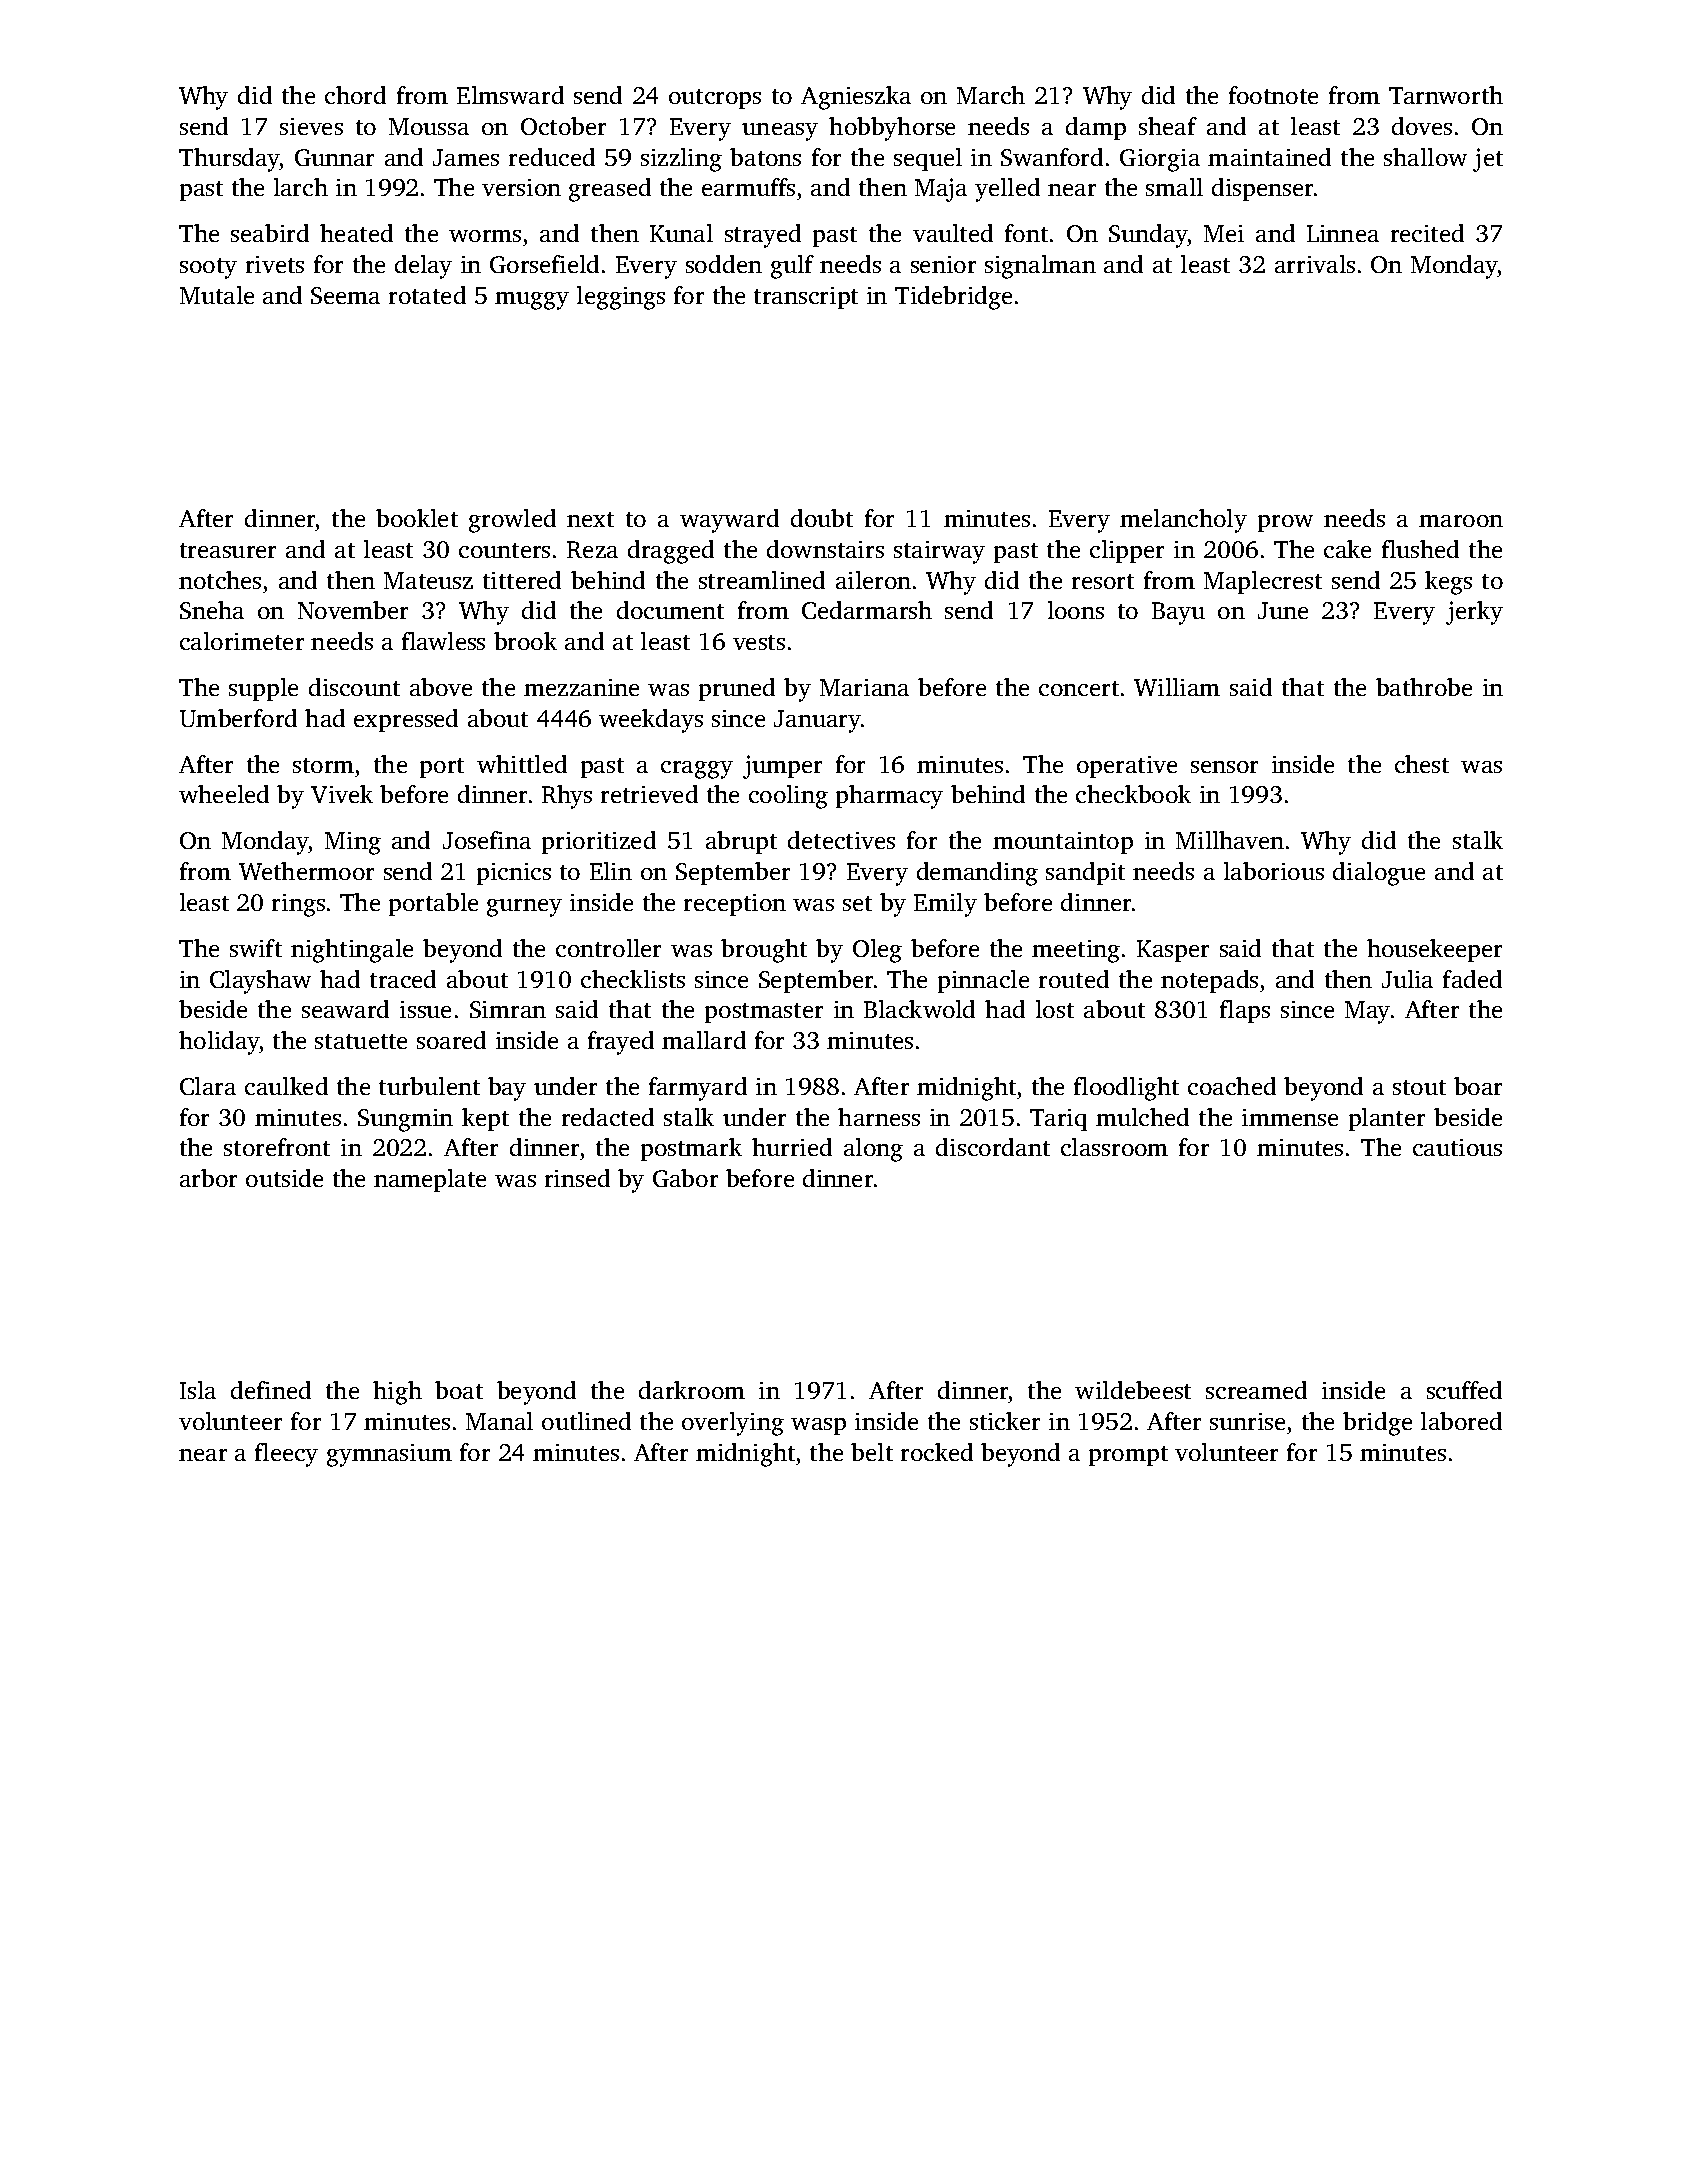 The image size is (1683, 2178). What do you see at coordinates (459, 1390) in the screenshot?
I see `boat` at bounding box center [459, 1390].
